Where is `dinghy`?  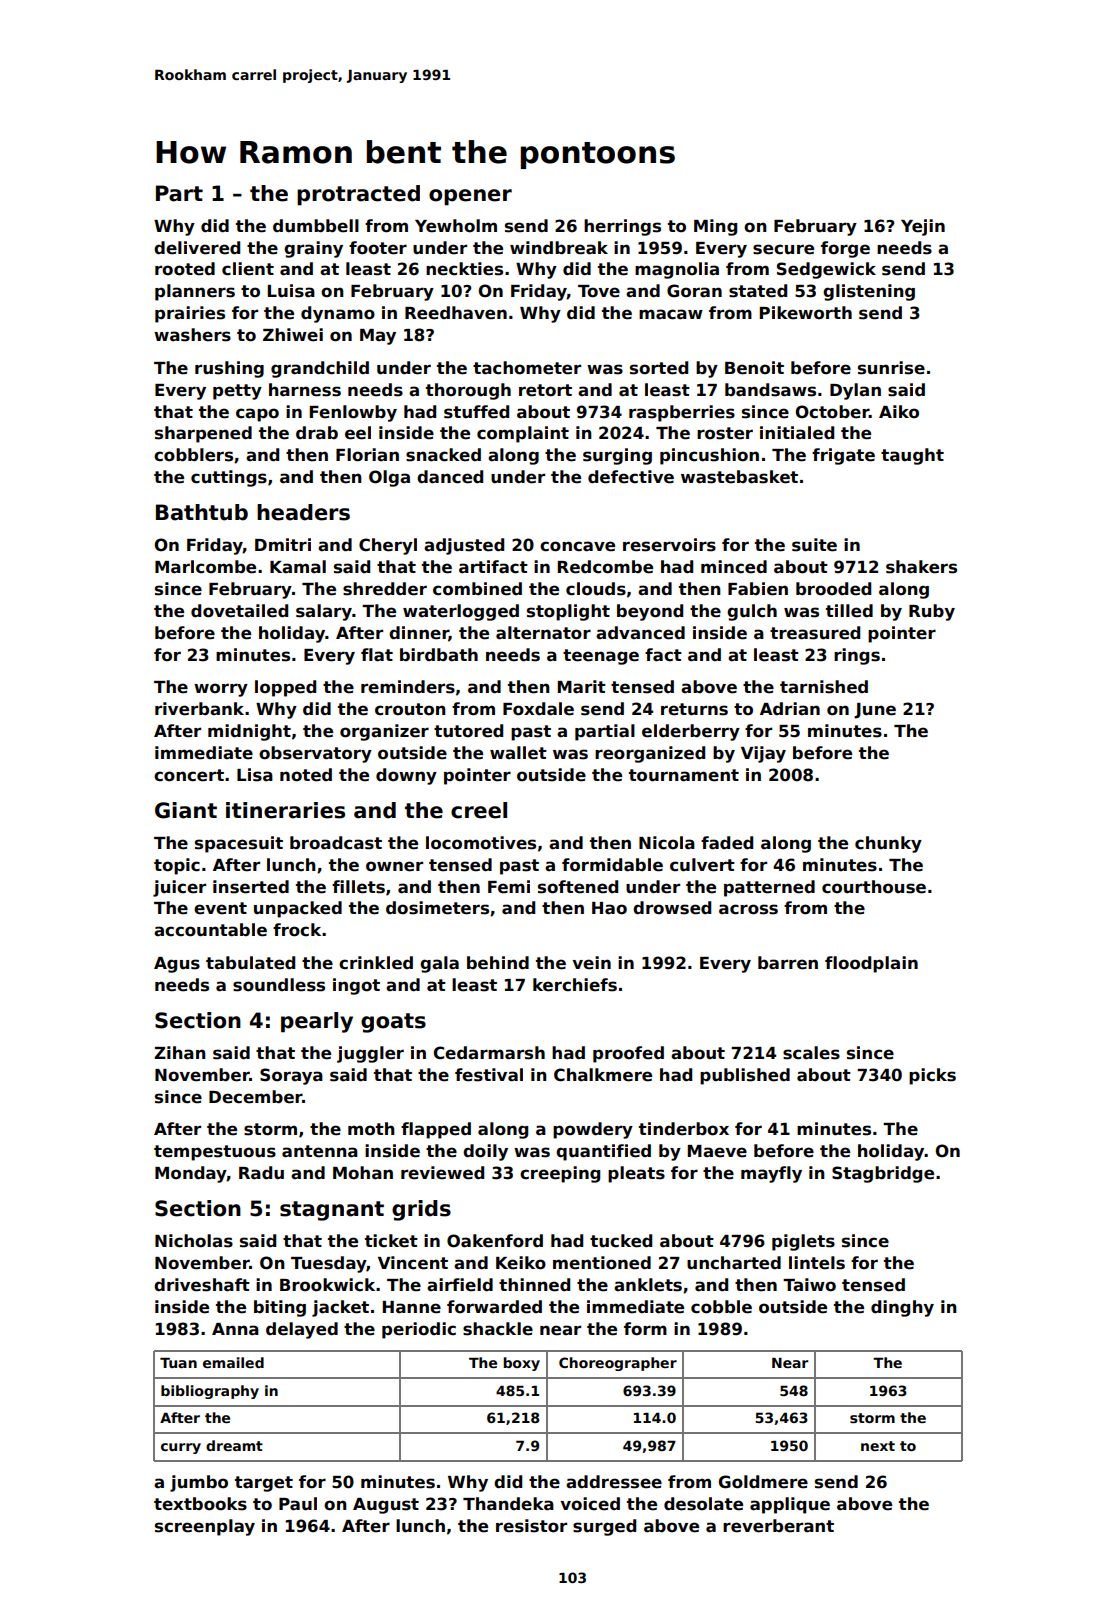
dinghy is located at coordinates (902, 1308).
